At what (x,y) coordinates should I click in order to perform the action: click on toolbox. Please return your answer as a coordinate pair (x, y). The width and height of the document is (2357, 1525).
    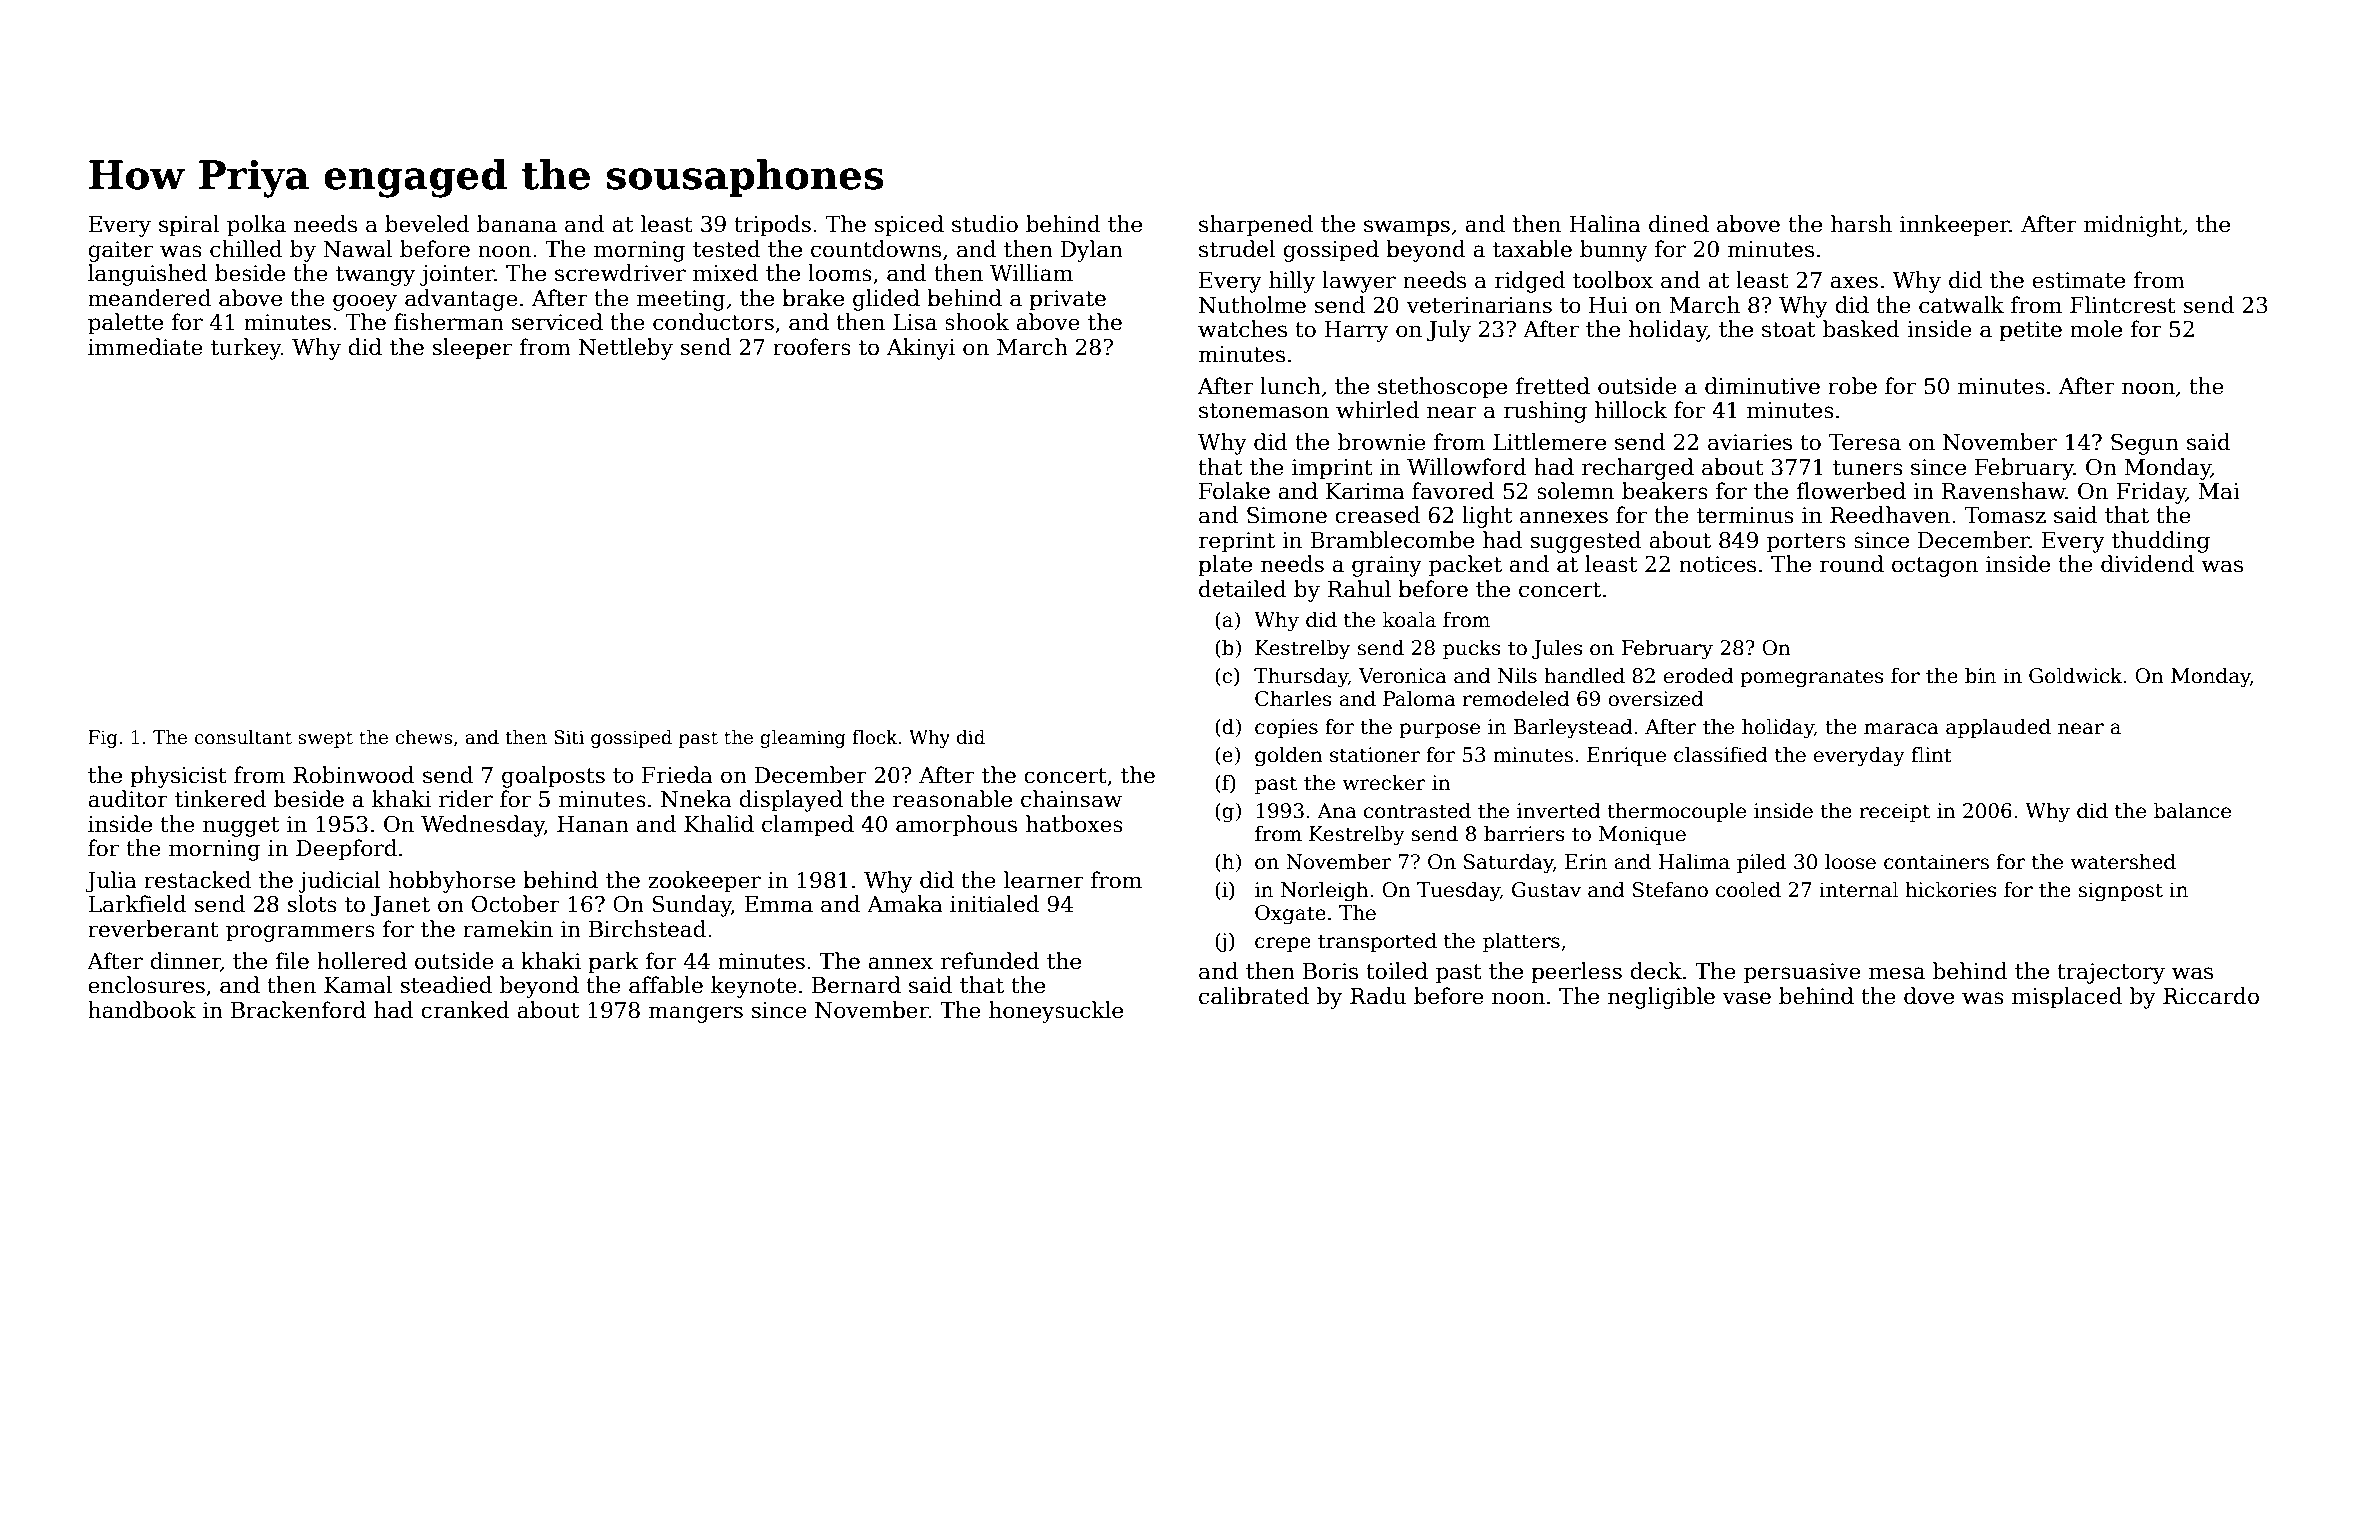
    Looking at the image, I should click on (1613, 280).
